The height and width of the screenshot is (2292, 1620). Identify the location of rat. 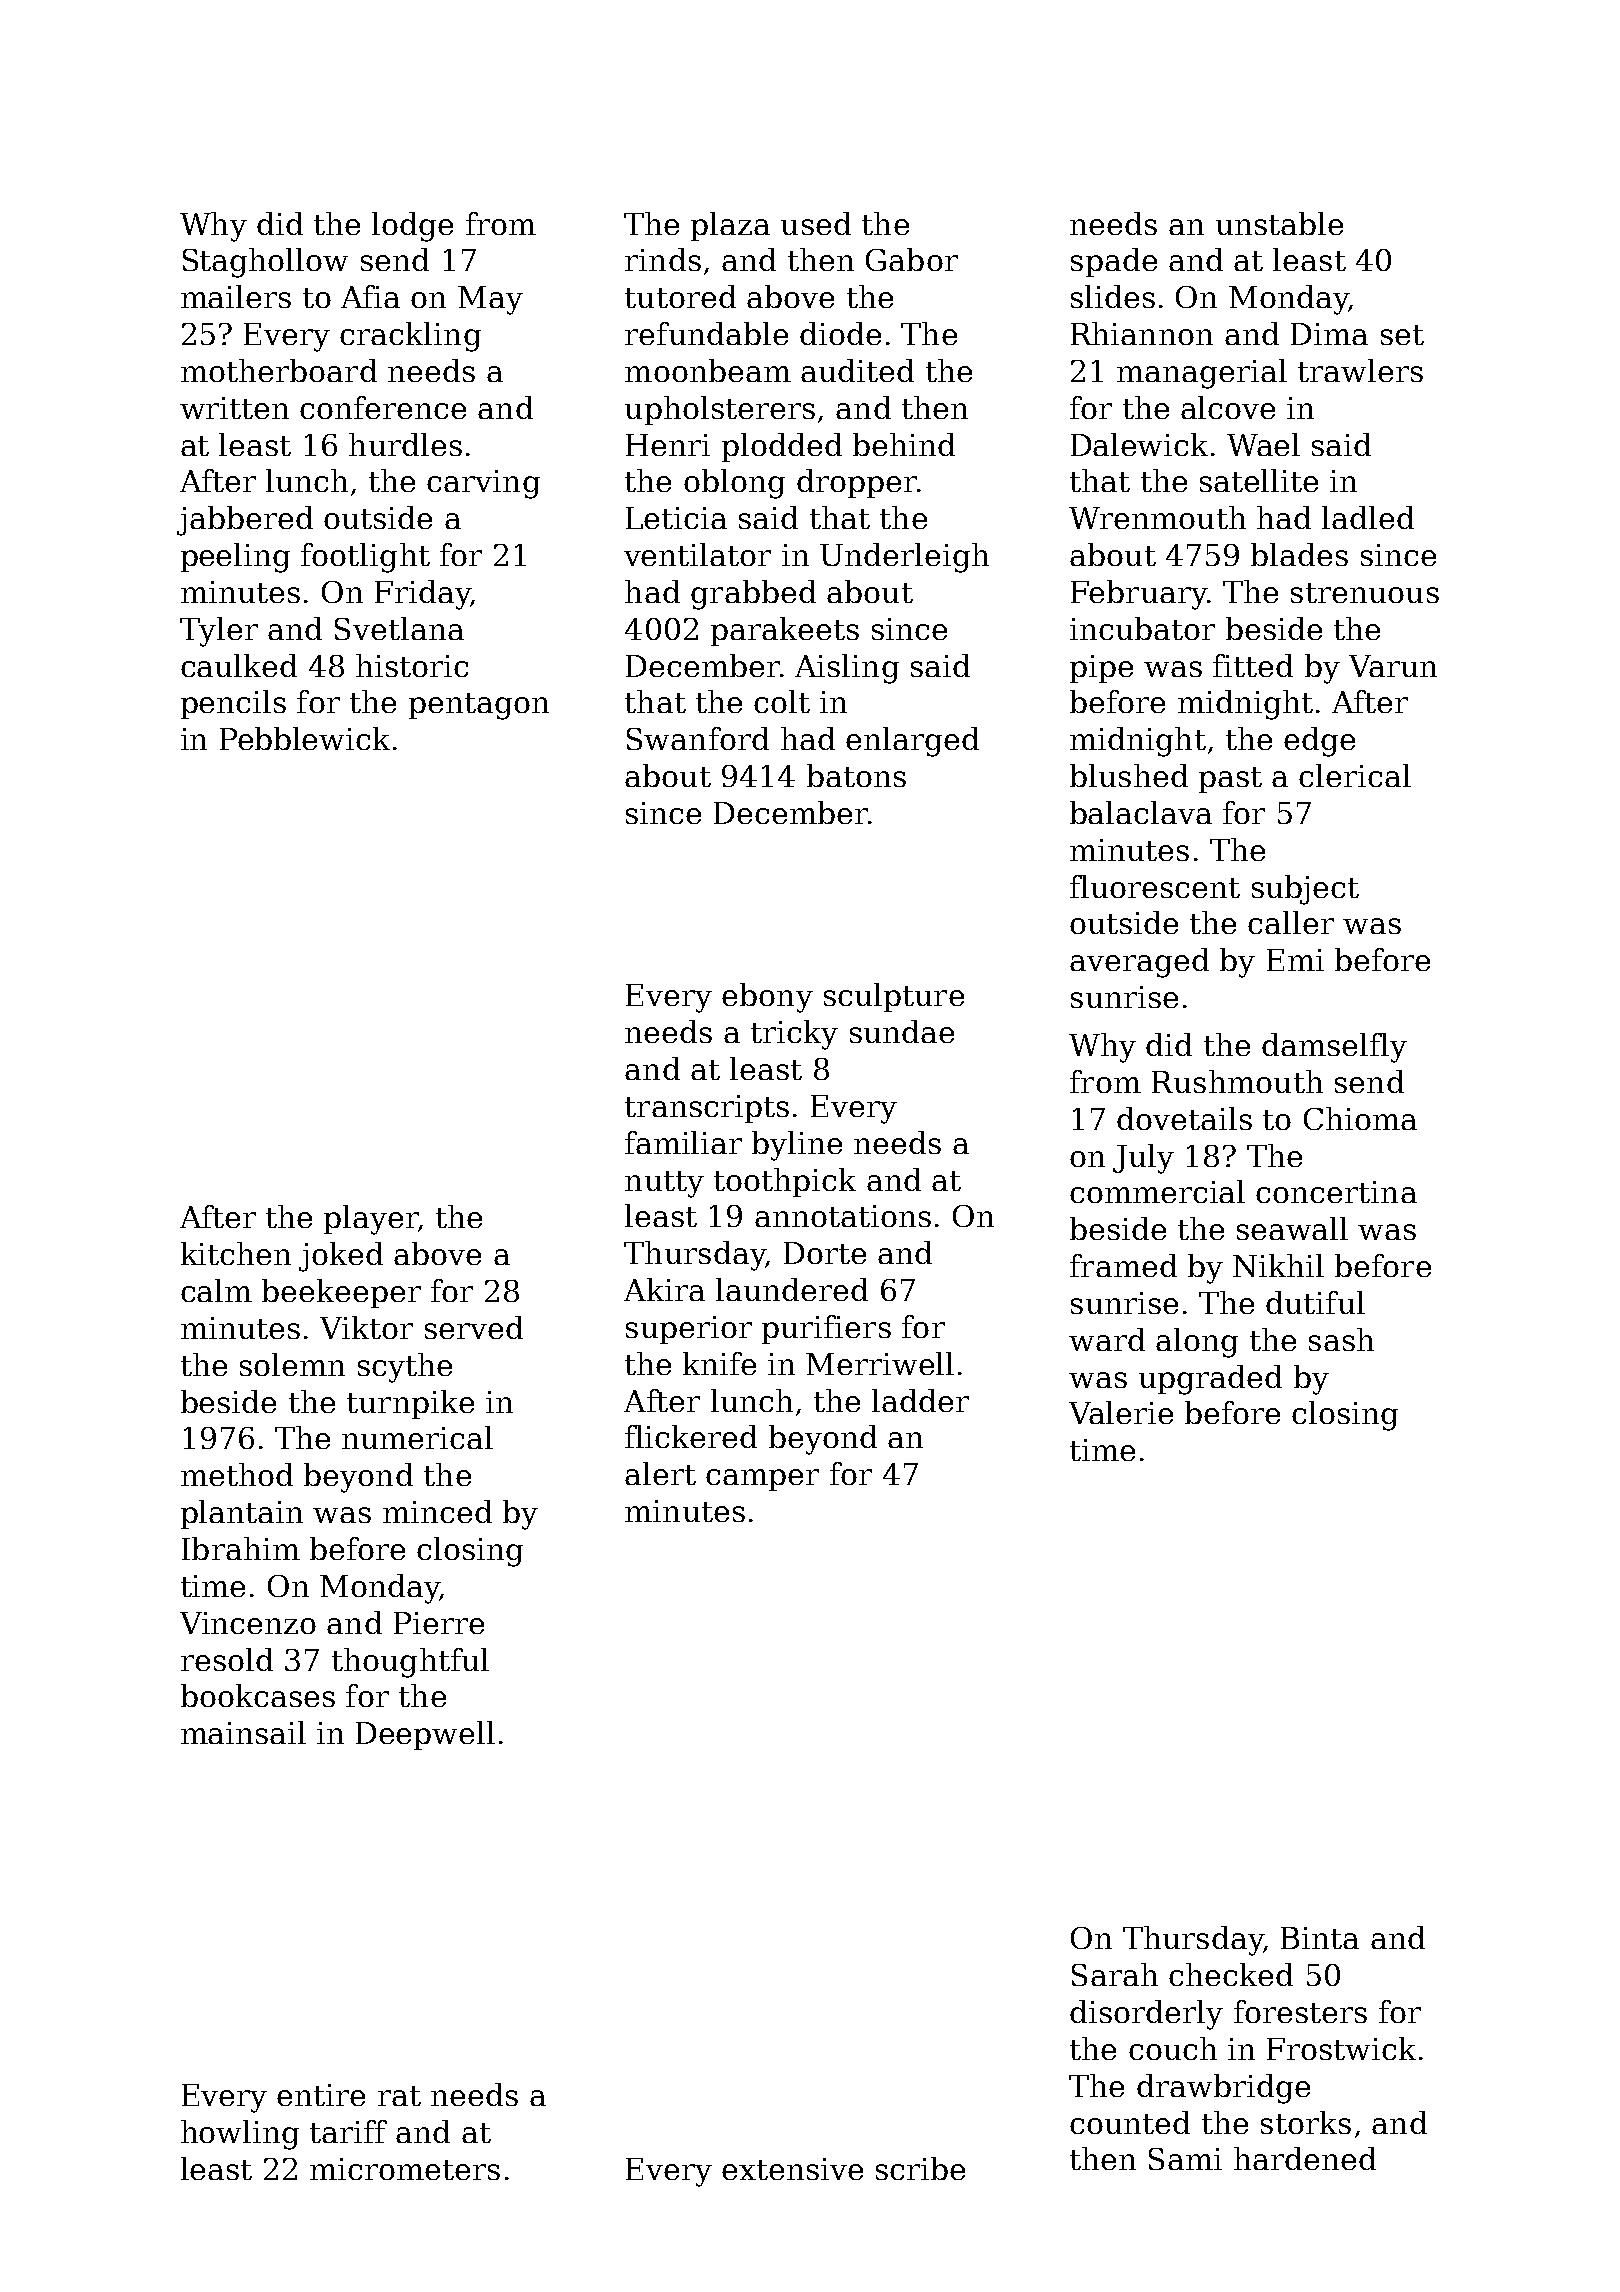
(399, 2096).
